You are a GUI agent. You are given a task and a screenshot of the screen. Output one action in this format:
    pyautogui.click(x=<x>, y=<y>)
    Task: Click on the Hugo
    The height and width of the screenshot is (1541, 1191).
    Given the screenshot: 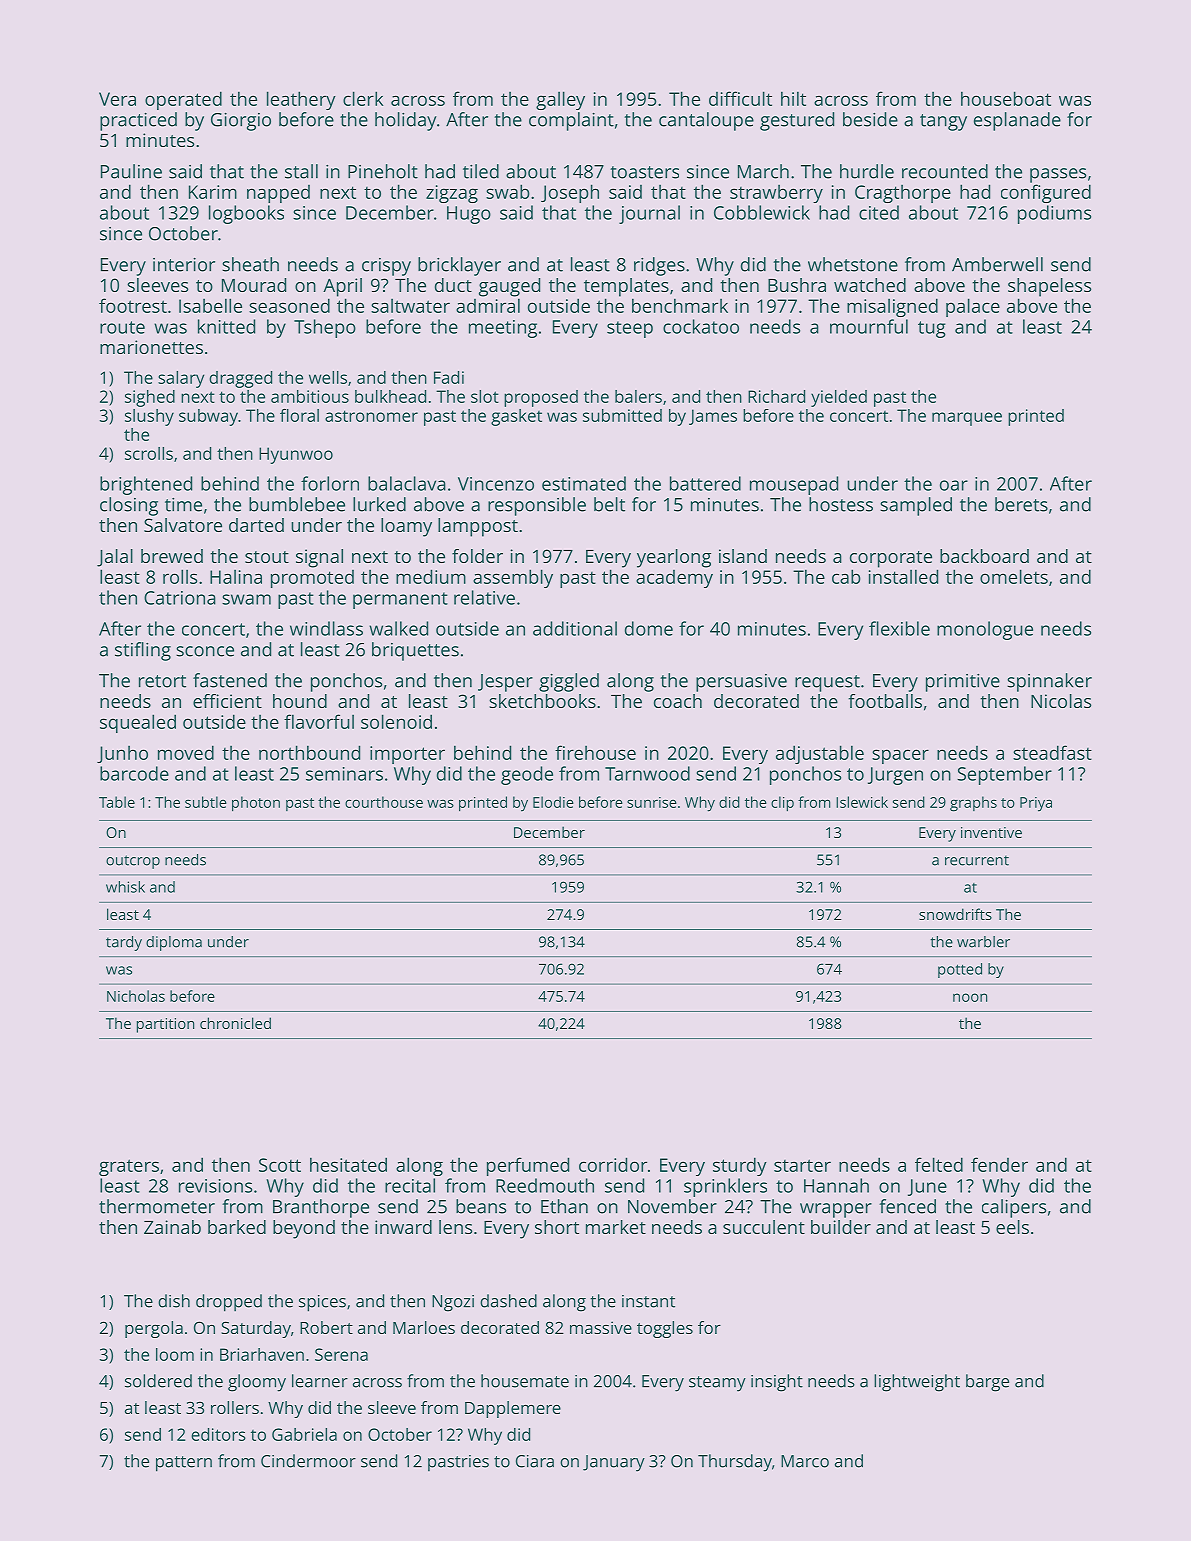 What is the action you would take?
    pyautogui.click(x=469, y=215)
